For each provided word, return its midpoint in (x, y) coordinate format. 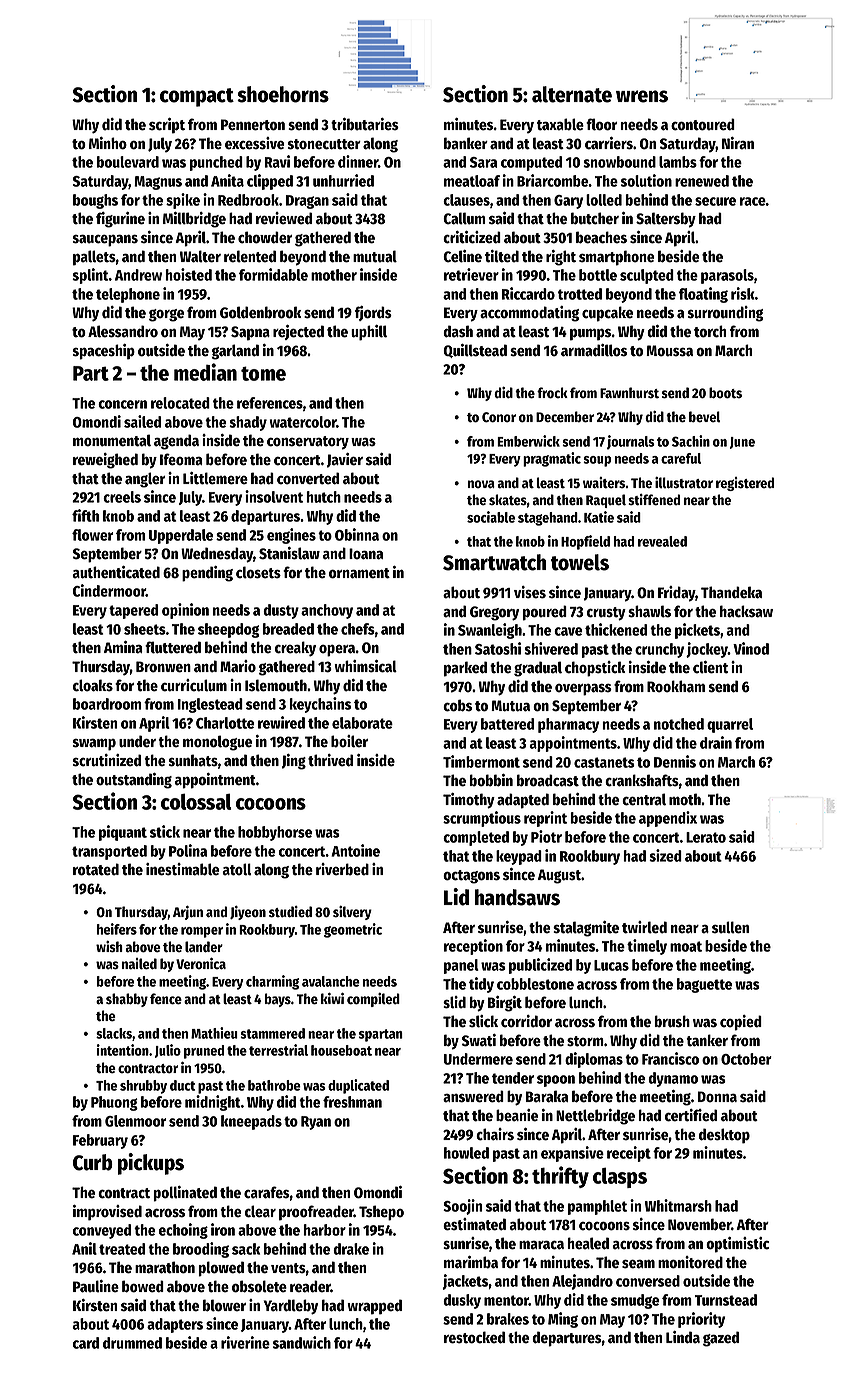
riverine (245, 1342)
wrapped (374, 1307)
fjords (373, 313)
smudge (635, 1301)
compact (197, 97)
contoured (703, 124)
